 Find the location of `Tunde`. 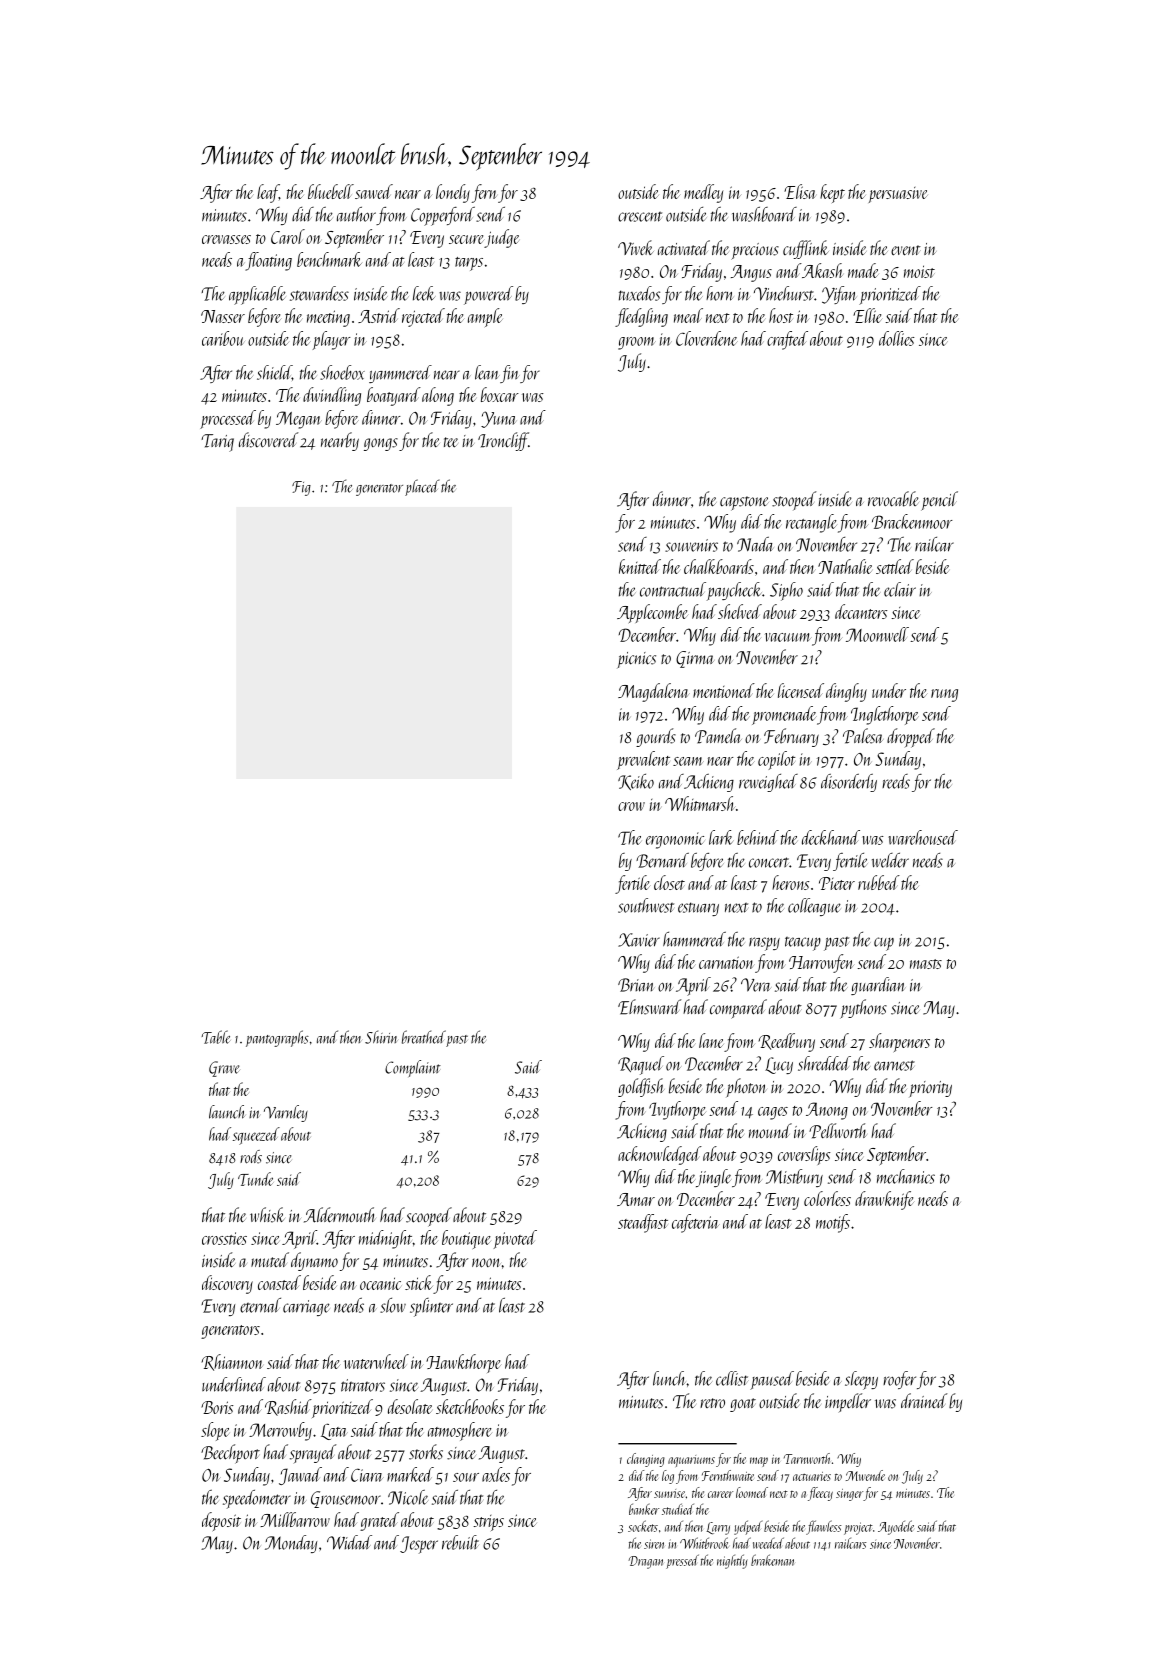

Tunde is located at coordinates (256, 1179).
